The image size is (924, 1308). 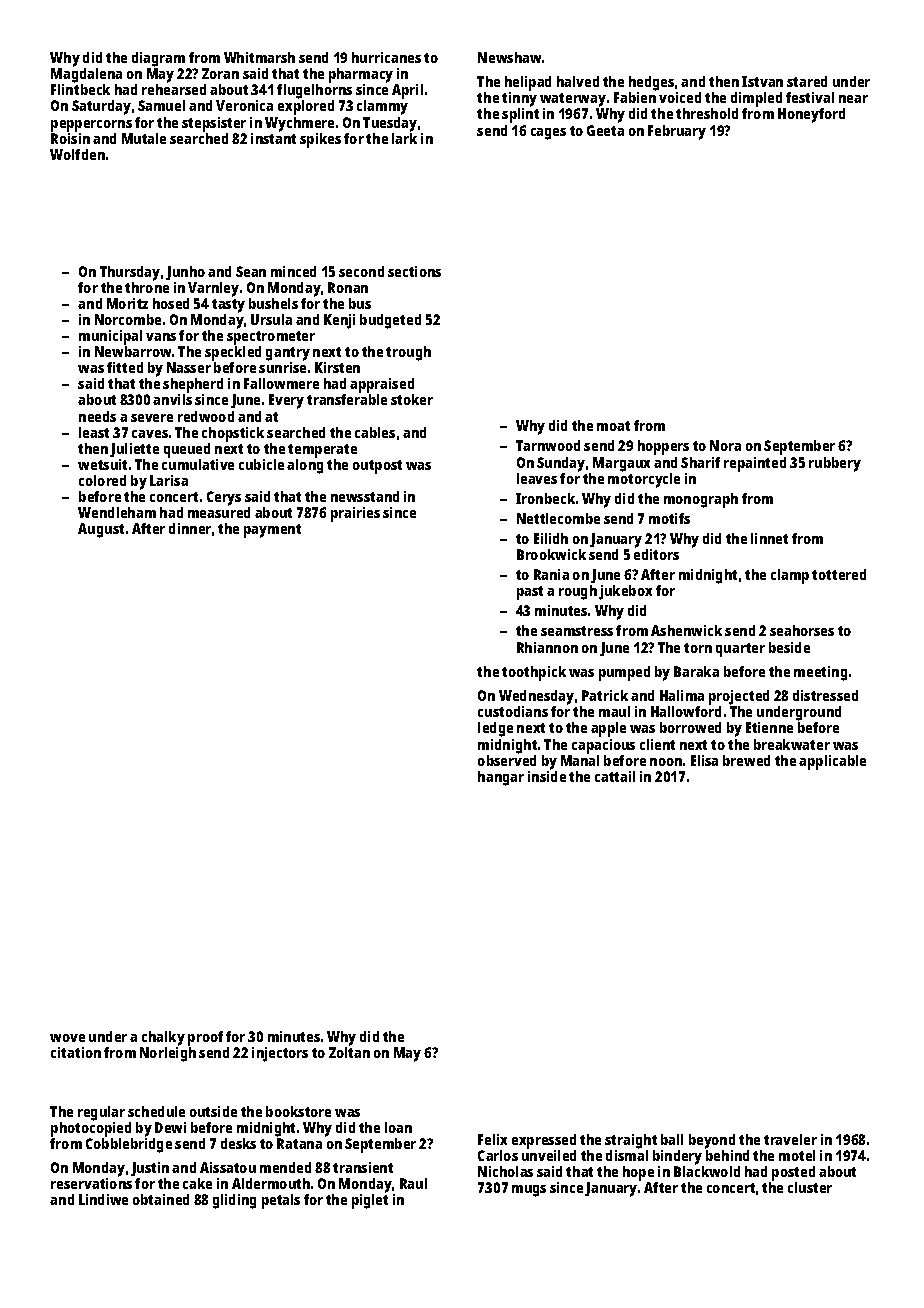 I want to click on Lindiwe, so click(x=103, y=1199).
